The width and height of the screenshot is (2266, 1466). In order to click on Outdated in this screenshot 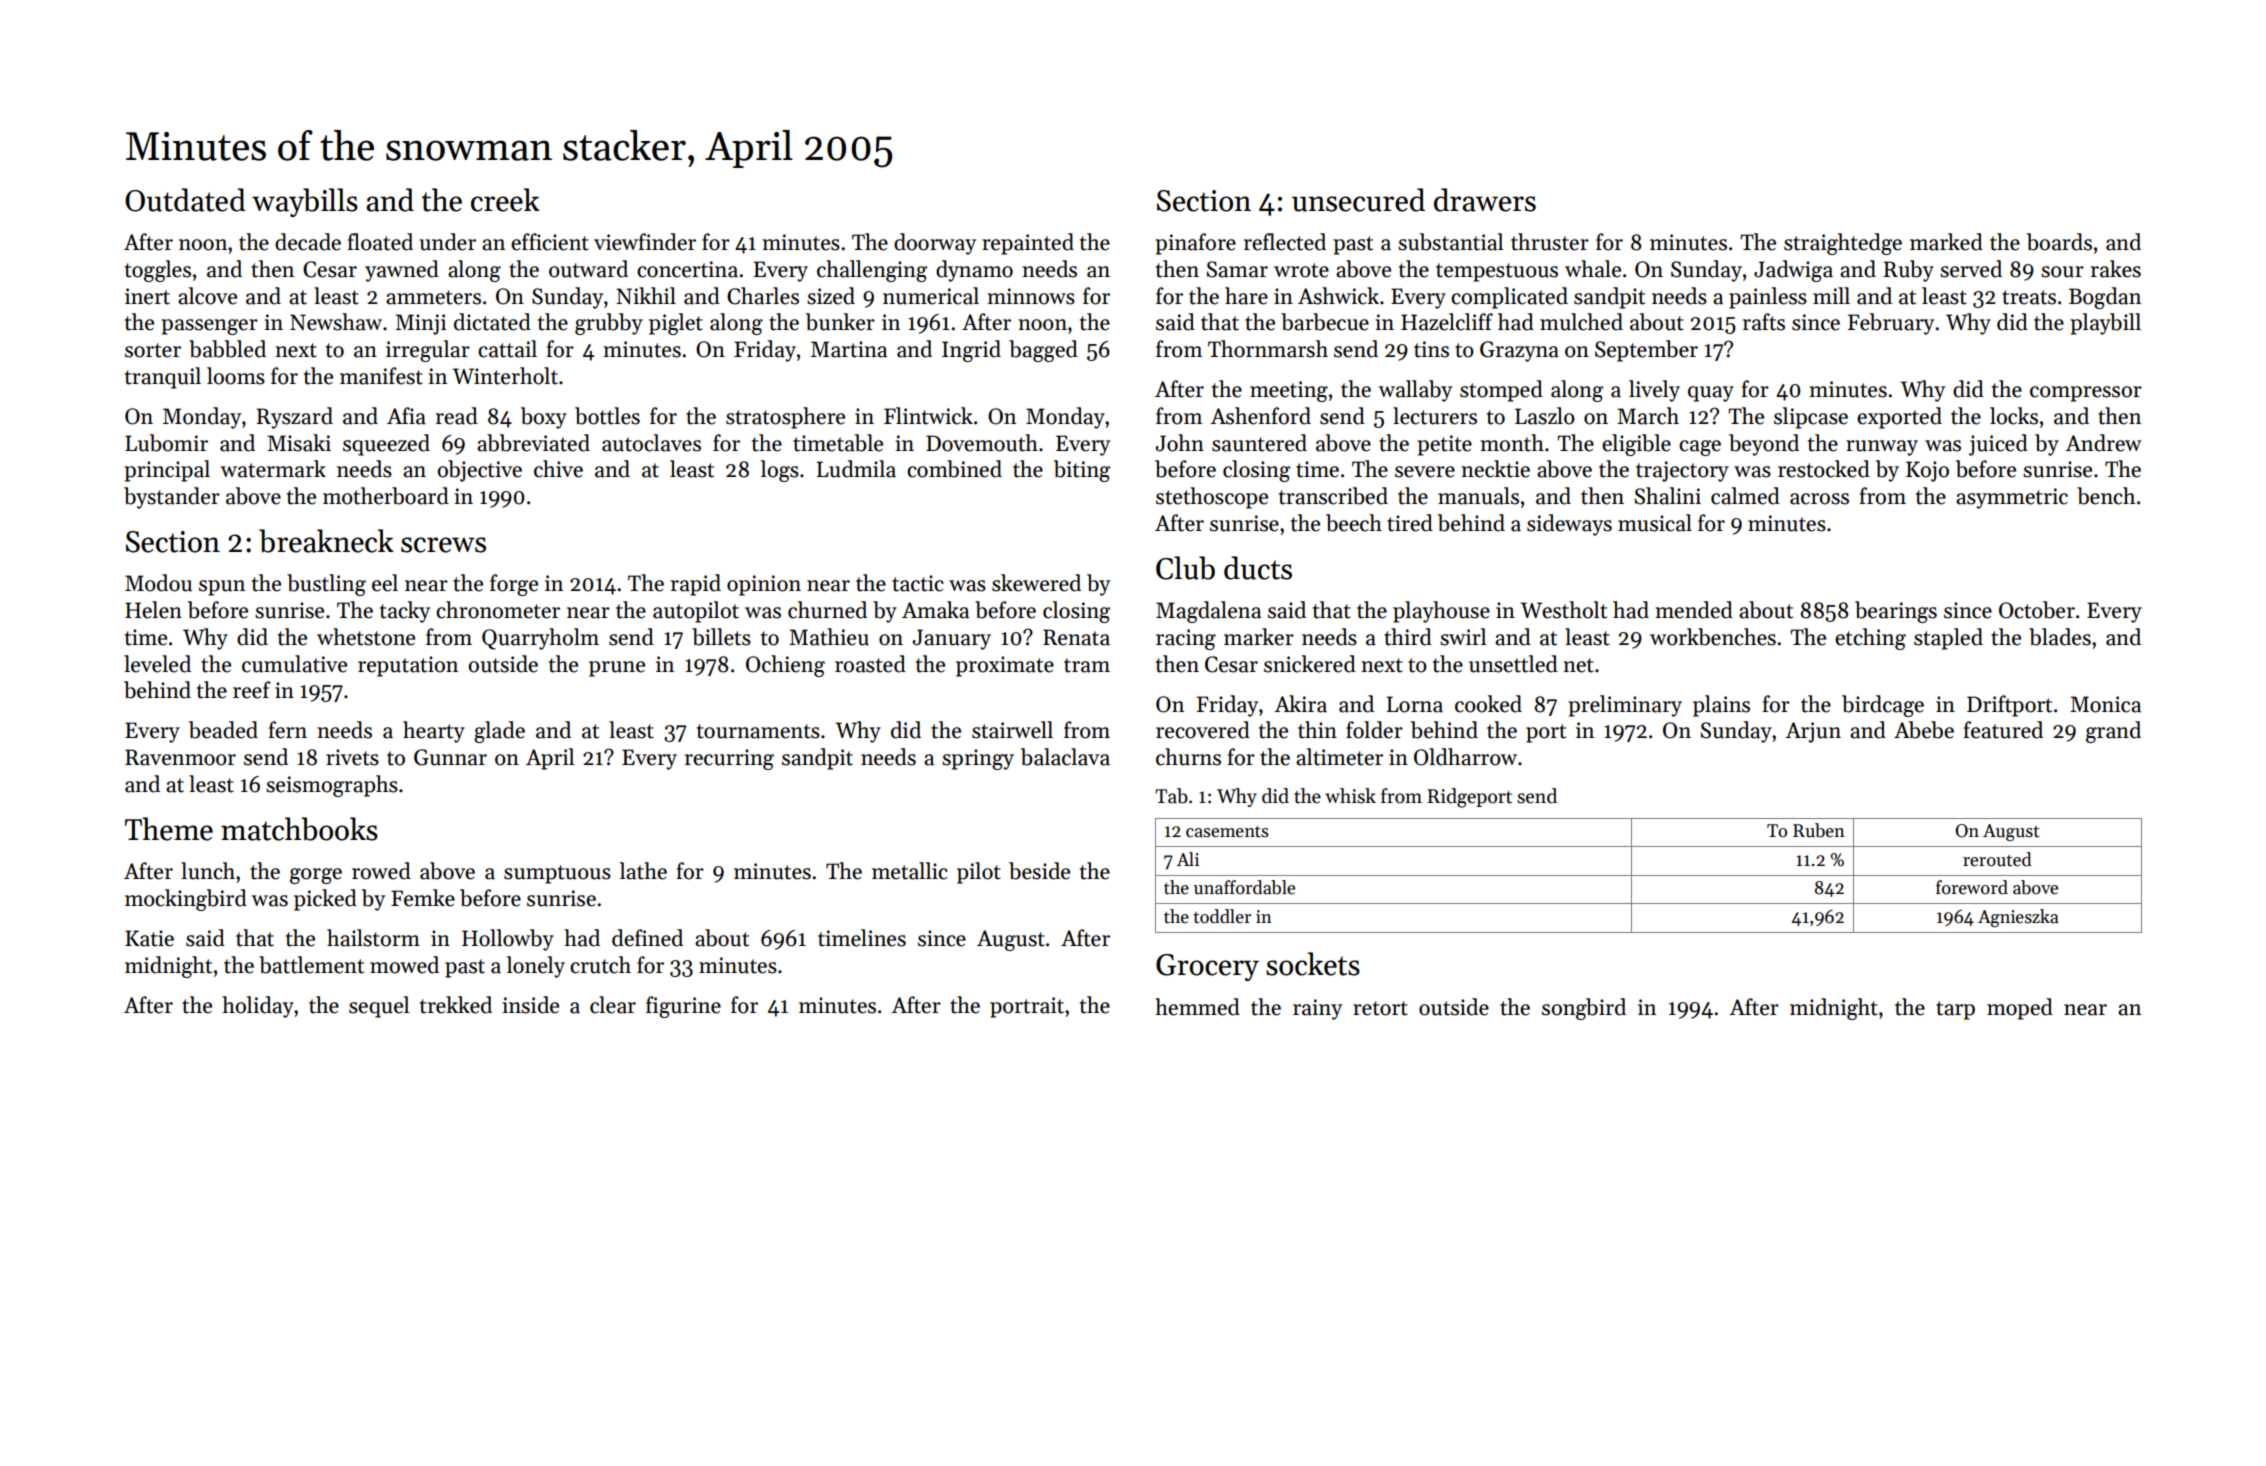, I will do `click(185, 200)`.
